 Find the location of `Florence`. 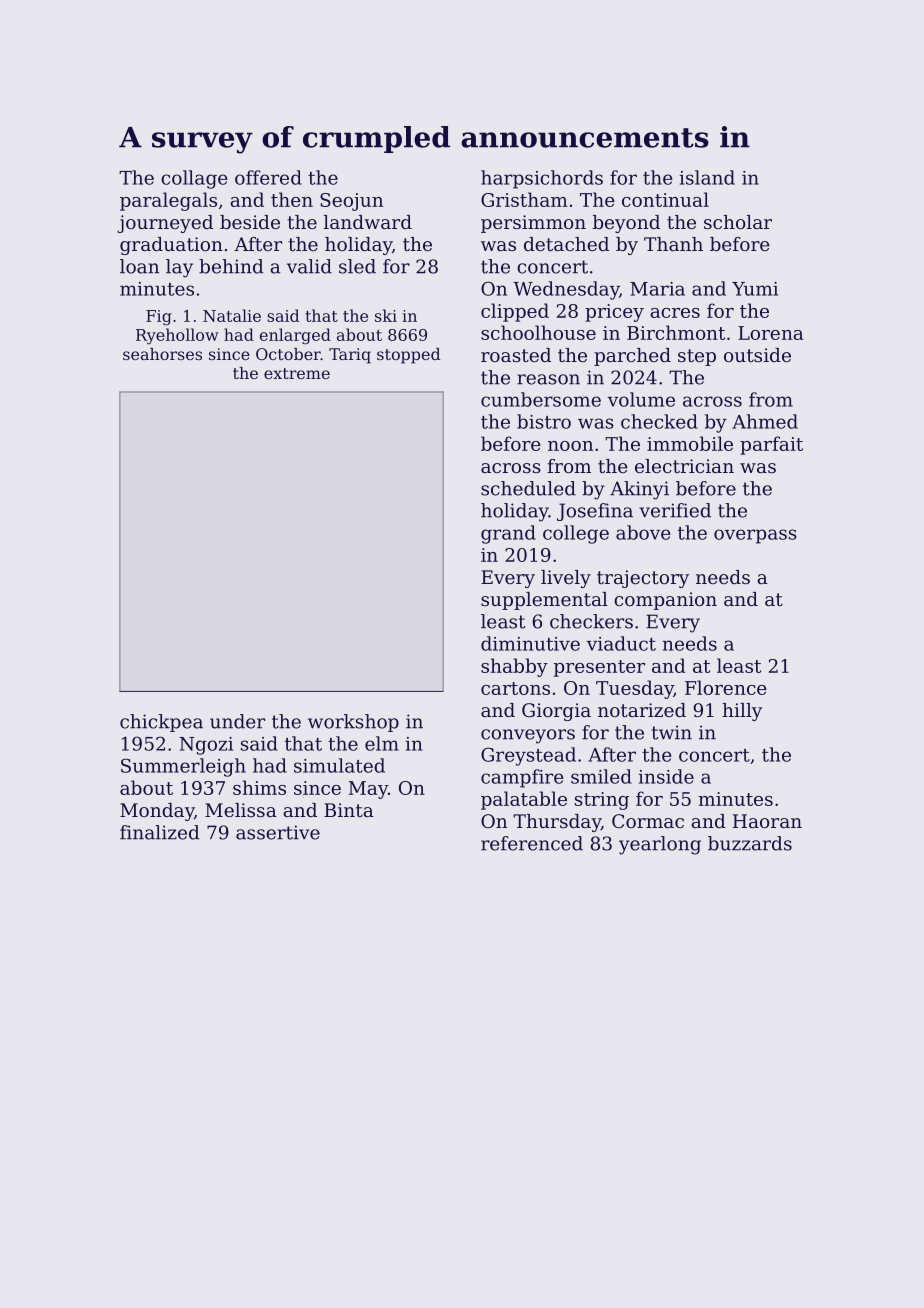

Florence is located at coordinates (726, 687).
